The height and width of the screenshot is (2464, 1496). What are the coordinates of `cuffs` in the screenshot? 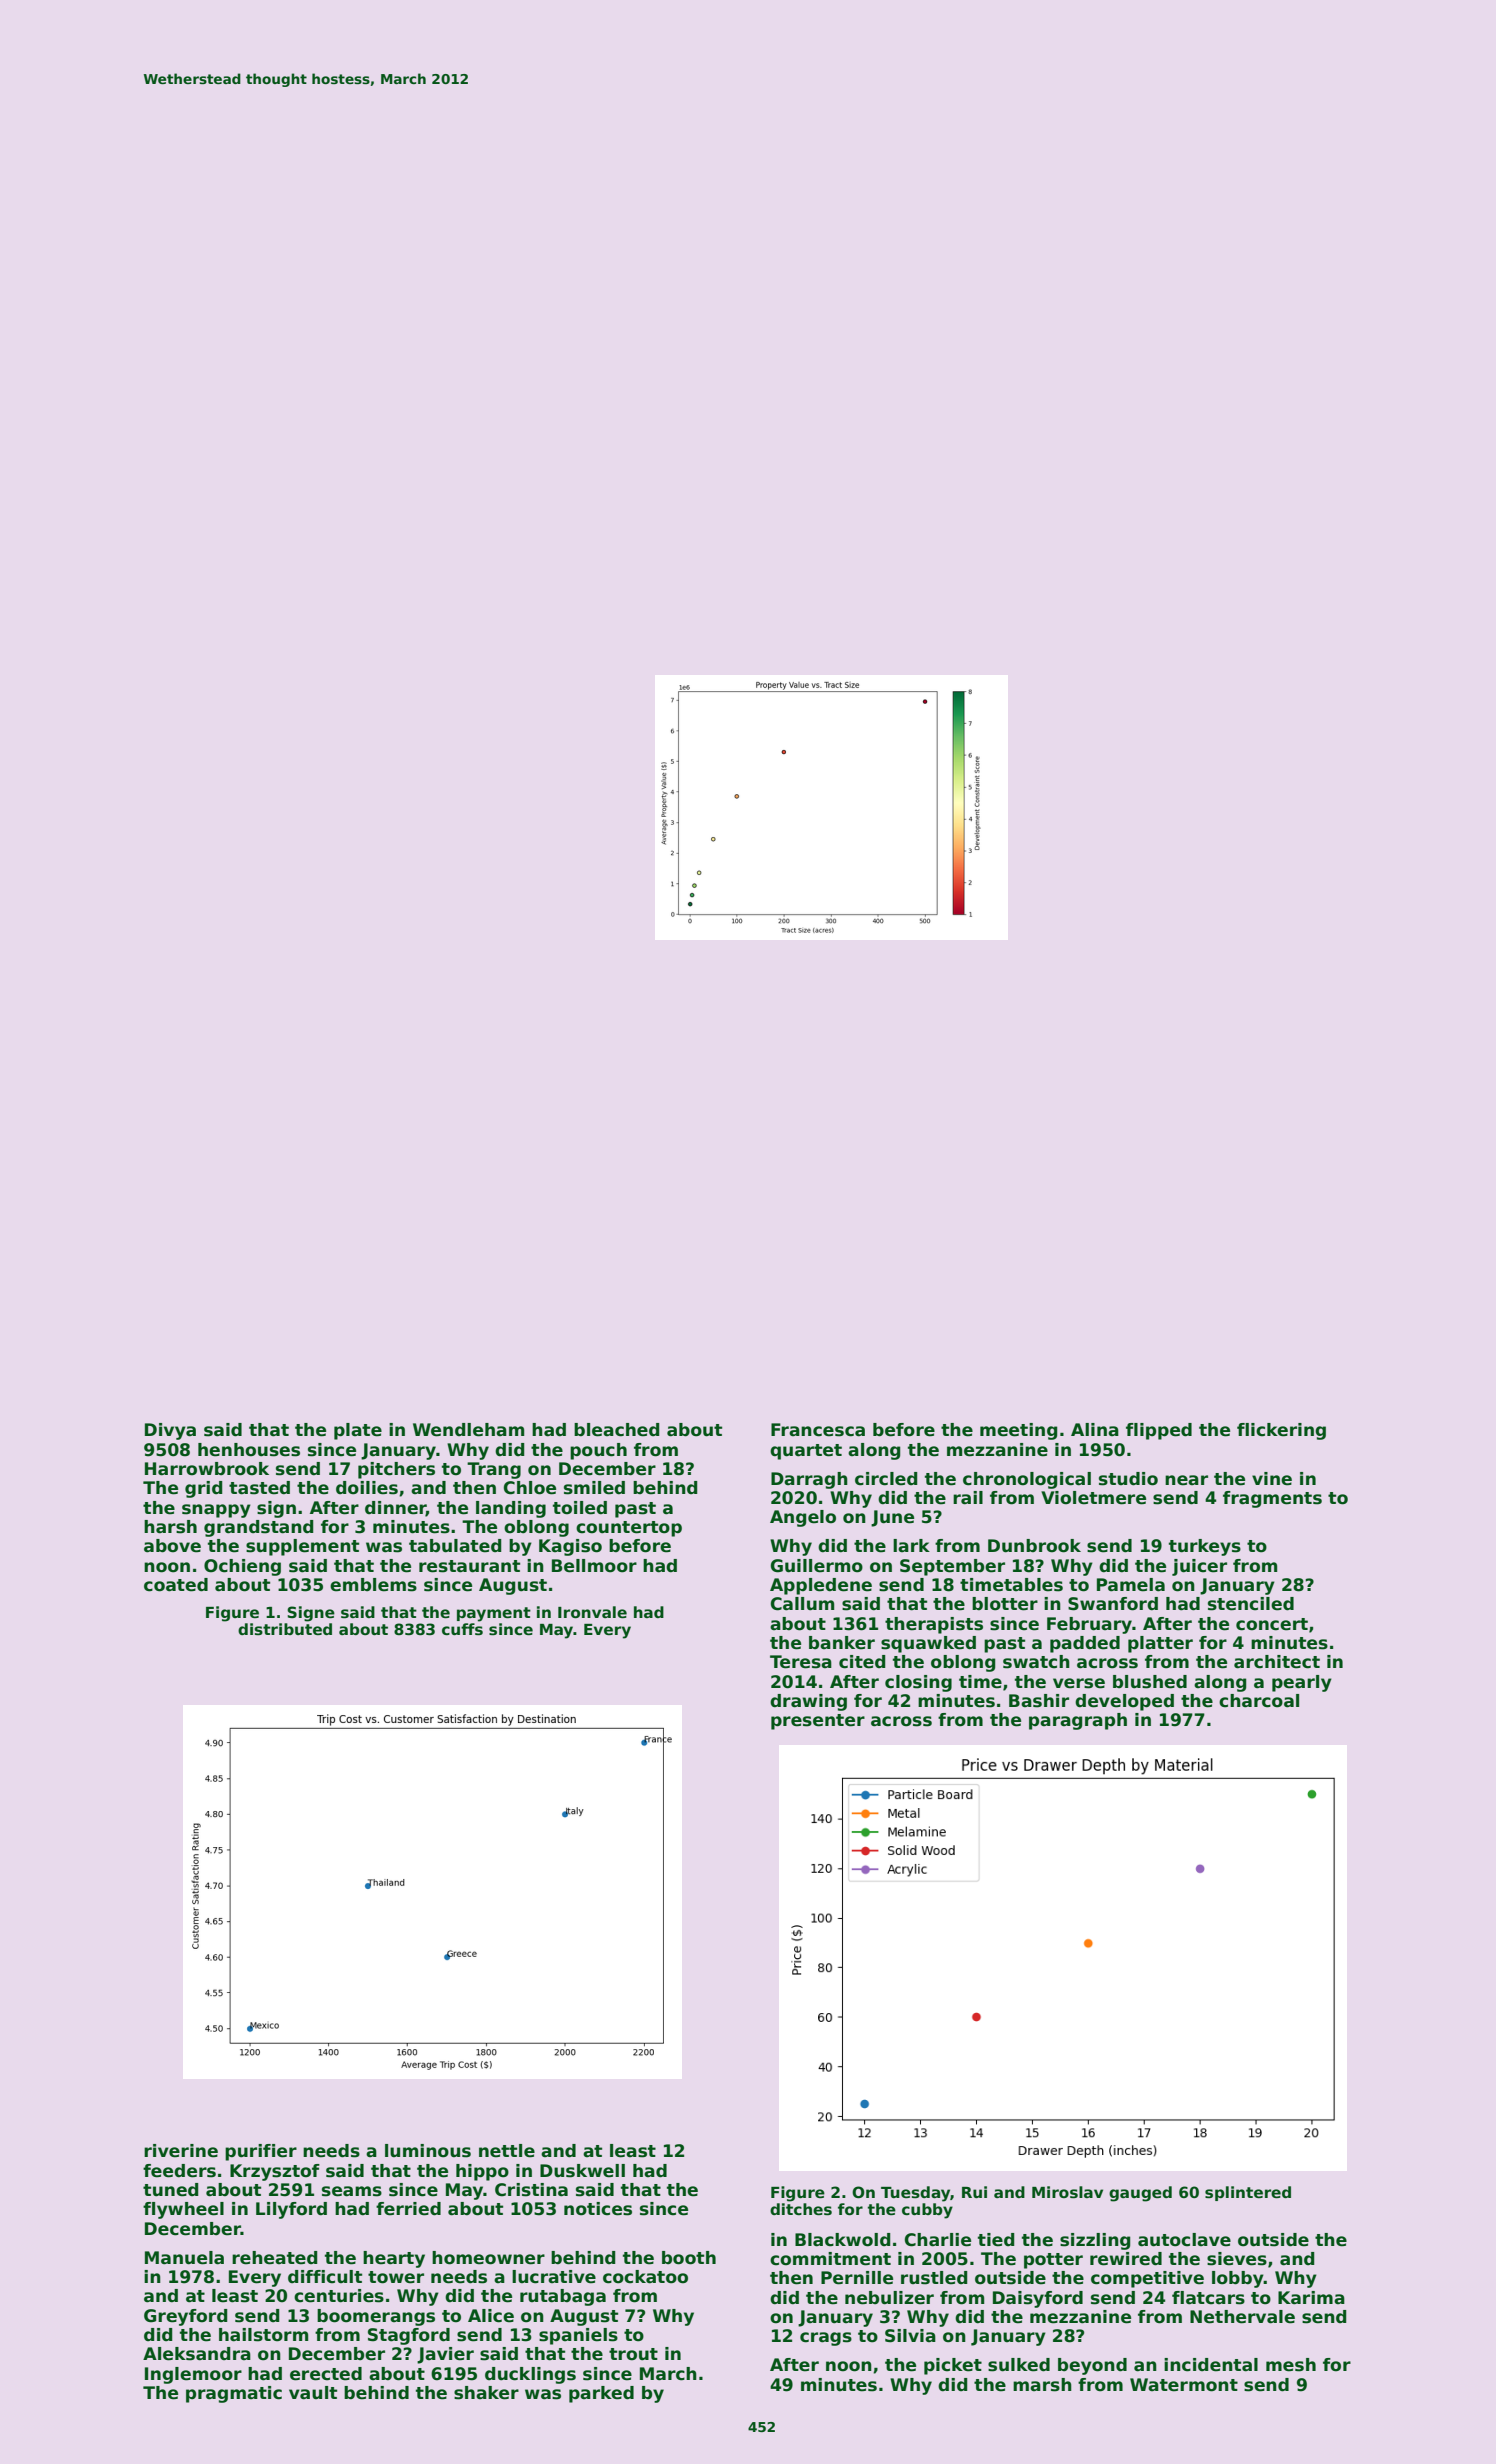 It's located at (462, 1629).
